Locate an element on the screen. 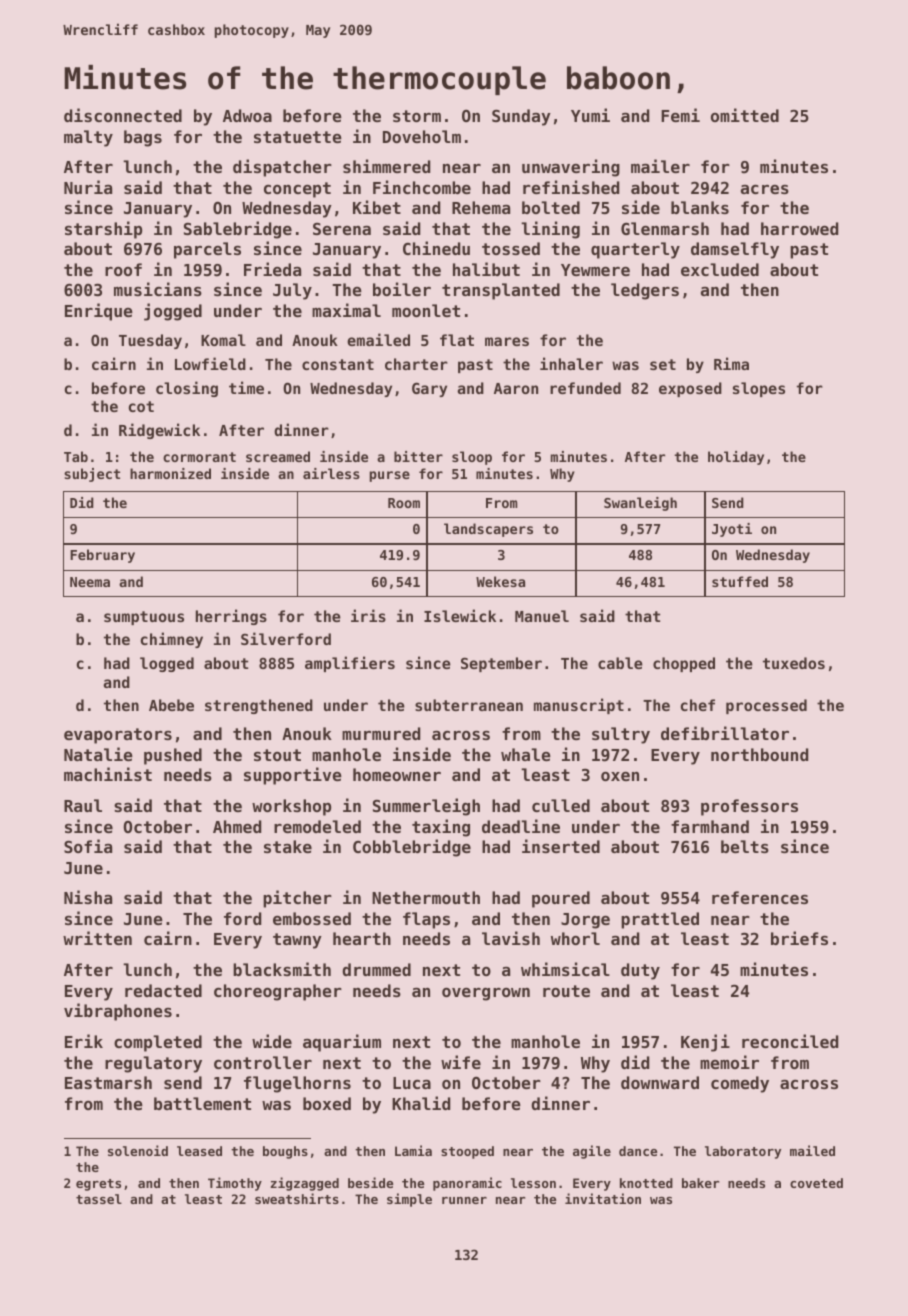 The width and height of the screenshot is (908, 1316). prattled is located at coordinates (660, 920).
